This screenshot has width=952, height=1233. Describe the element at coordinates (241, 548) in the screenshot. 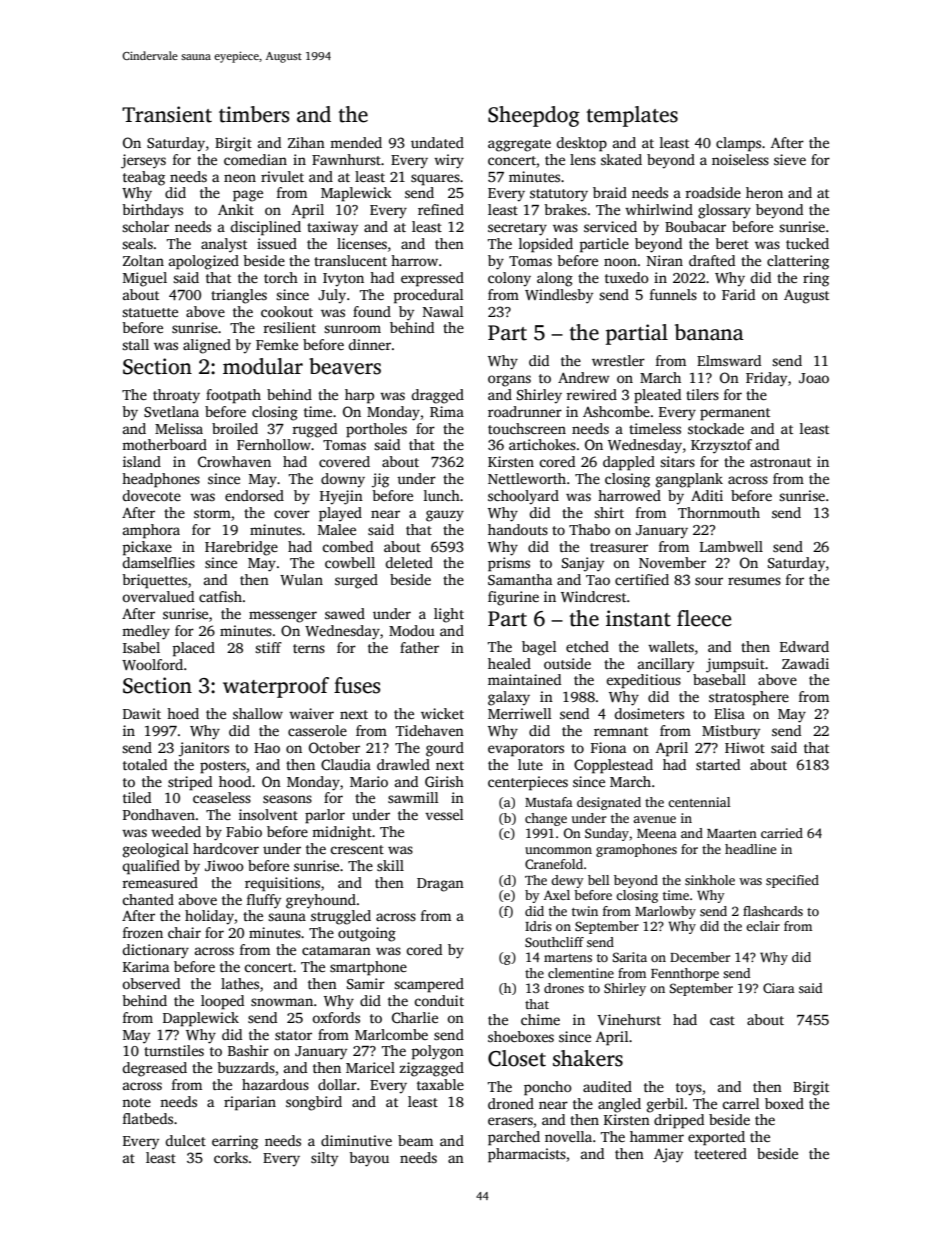

I see `Harebridge` at that location.
